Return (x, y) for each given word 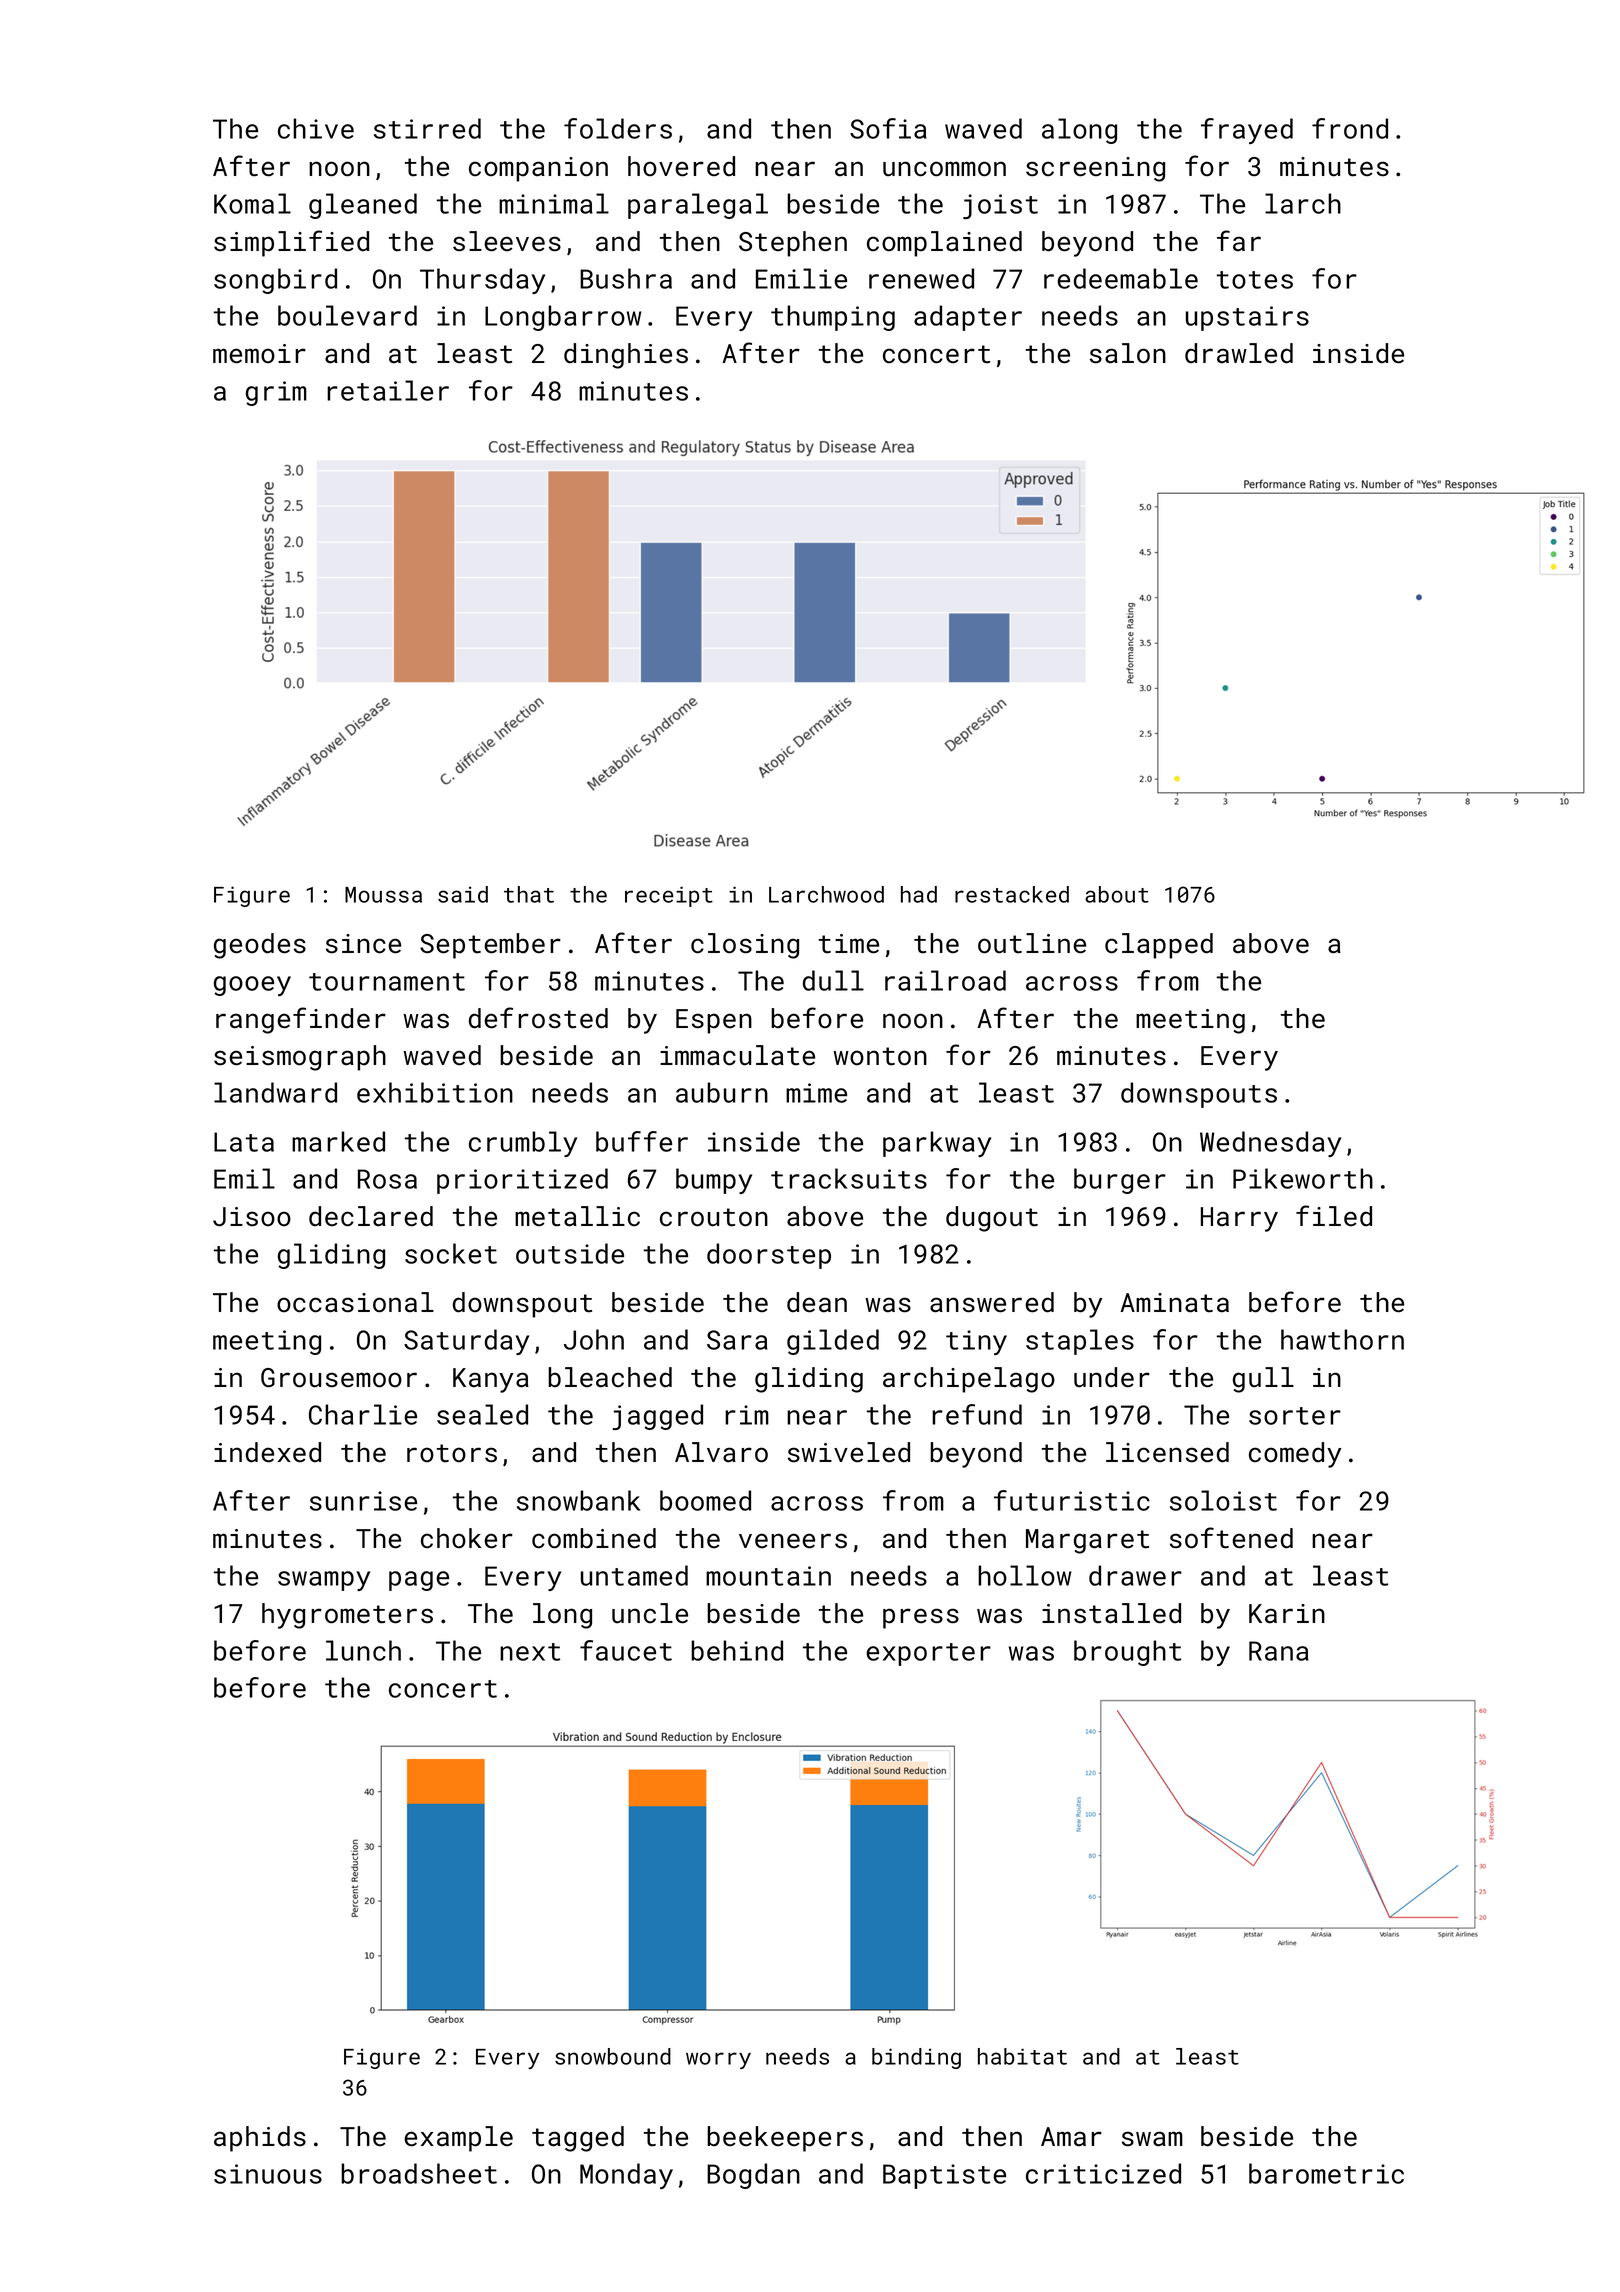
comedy (1295, 1455)
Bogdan (753, 2176)
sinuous (268, 2174)
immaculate (737, 1055)
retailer (388, 390)
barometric (1326, 2173)
